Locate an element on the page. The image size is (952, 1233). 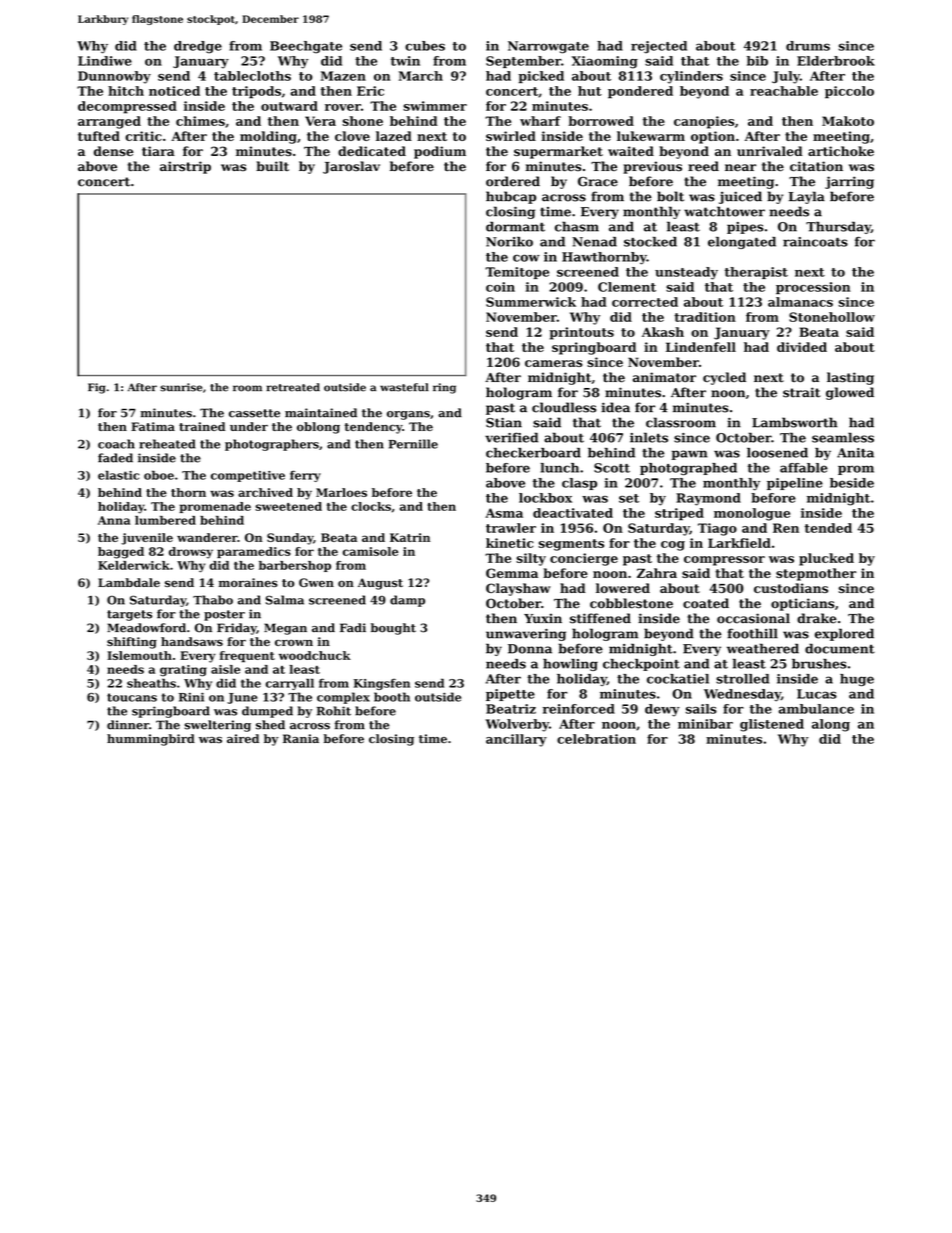
Lindiwe is located at coordinates (105, 61).
